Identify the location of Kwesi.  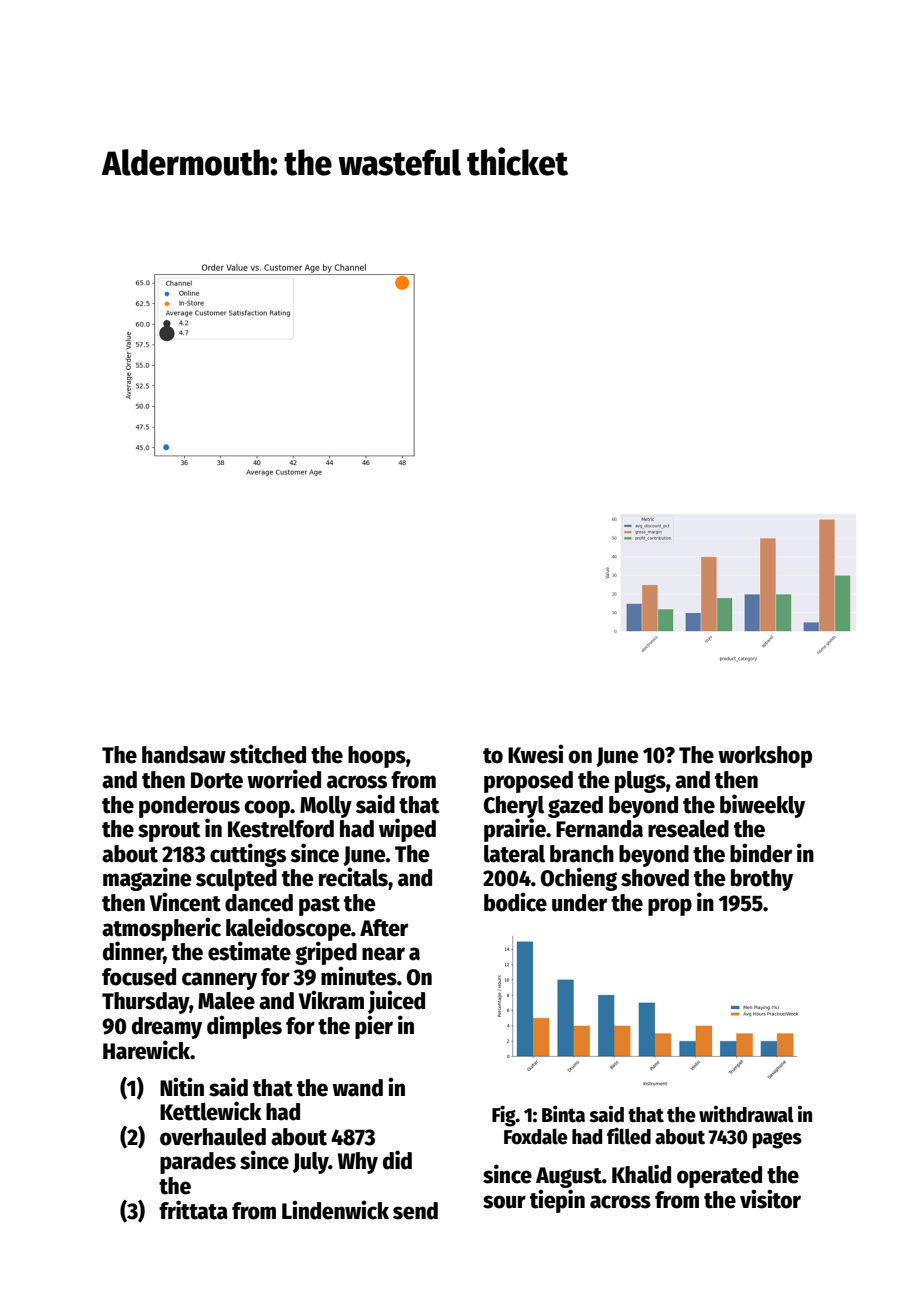
(535, 754).
